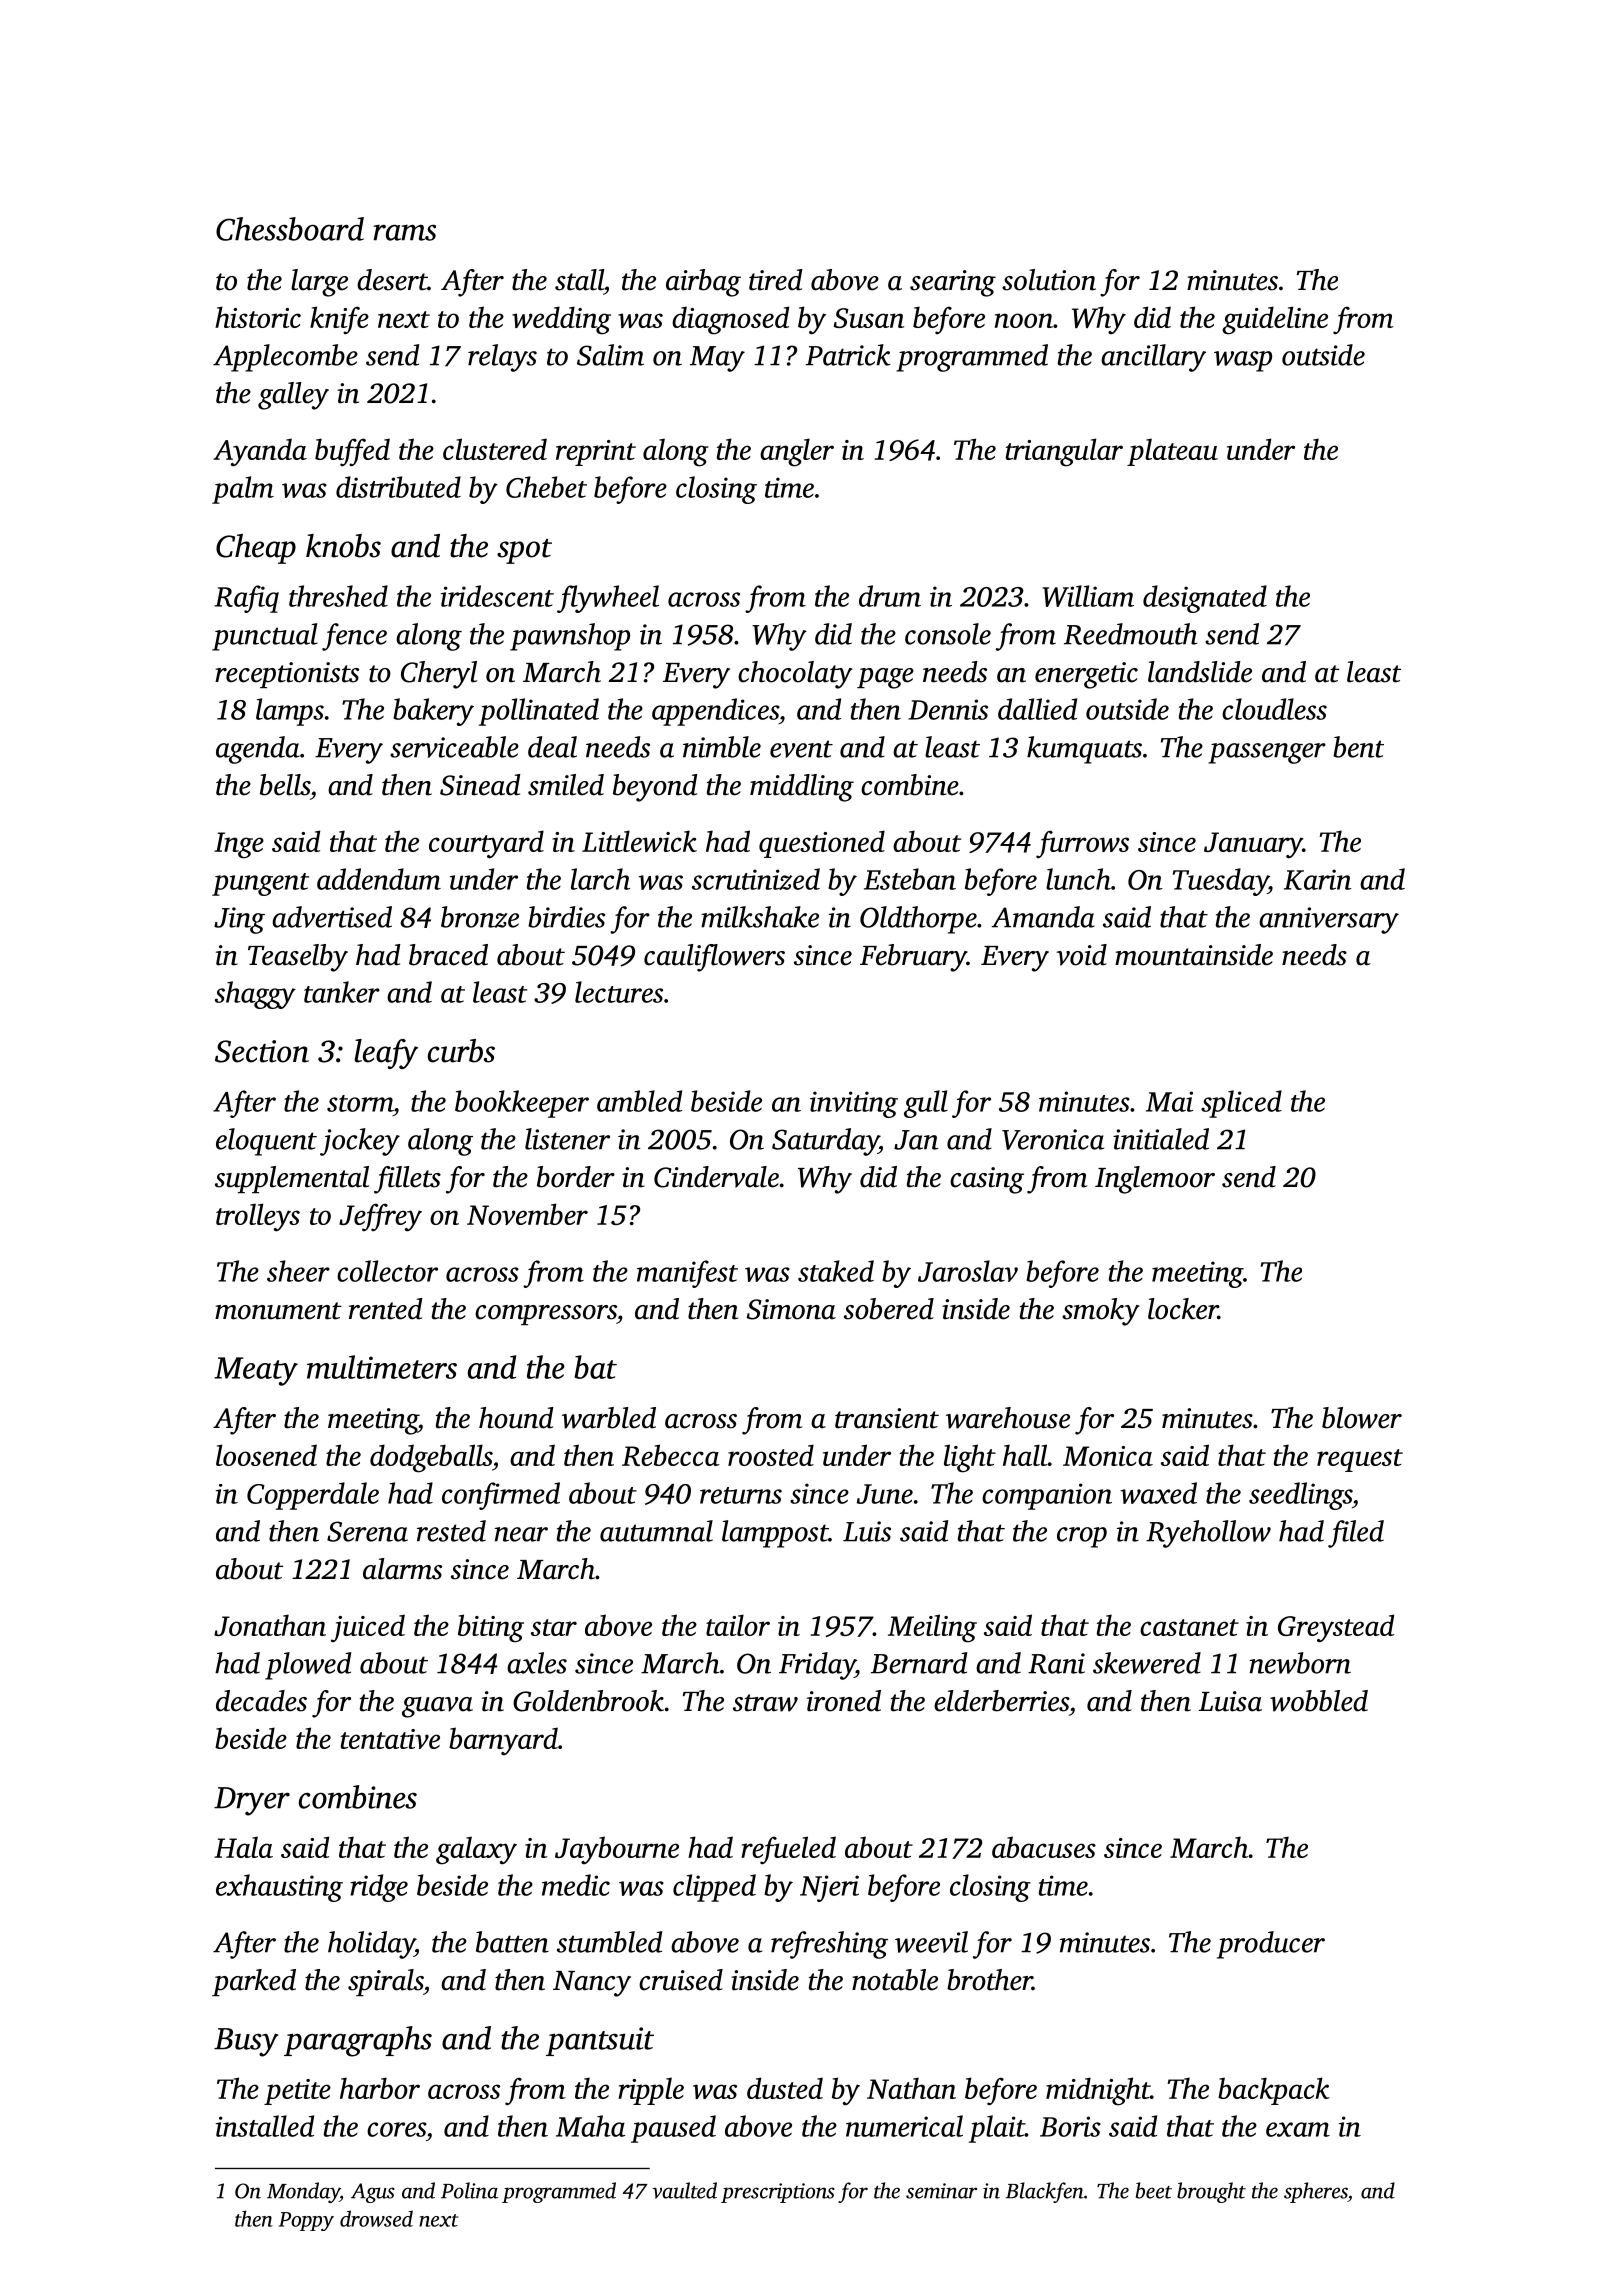 The image size is (1620, 2292). I want to click on producer, so click(1271, 1945).
